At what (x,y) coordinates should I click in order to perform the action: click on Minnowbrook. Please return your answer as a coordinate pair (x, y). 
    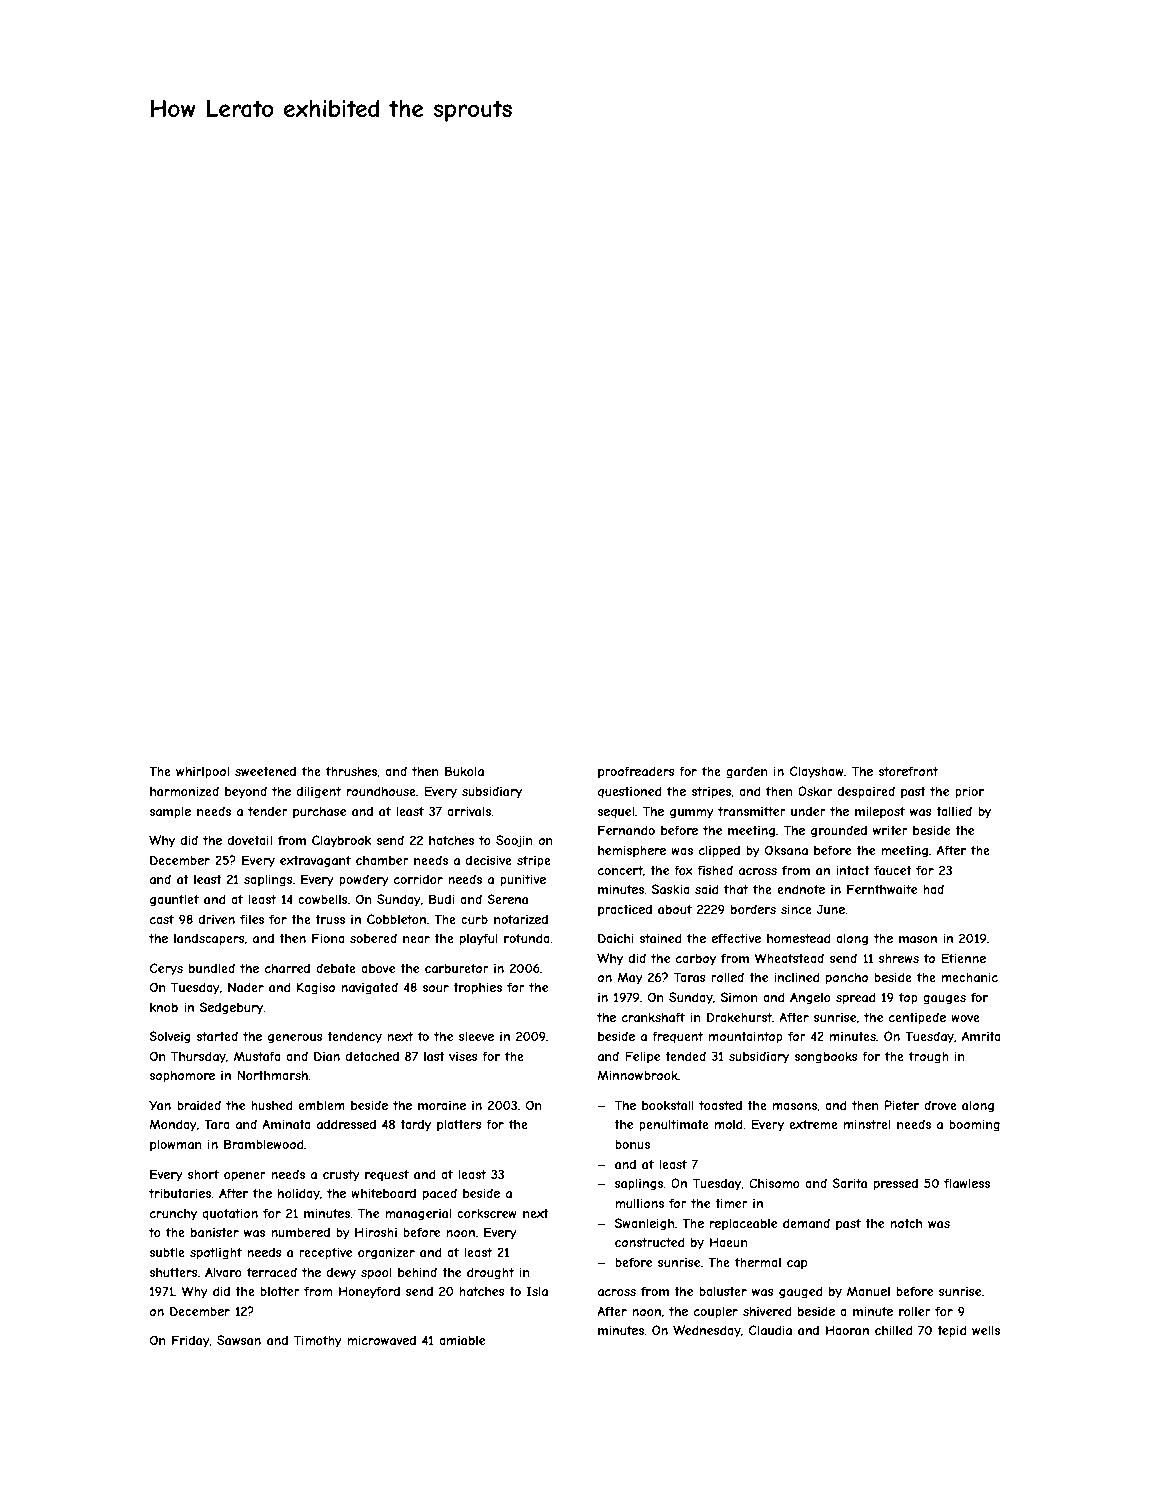
    Looking at the image, I should click on (637, 1075).
